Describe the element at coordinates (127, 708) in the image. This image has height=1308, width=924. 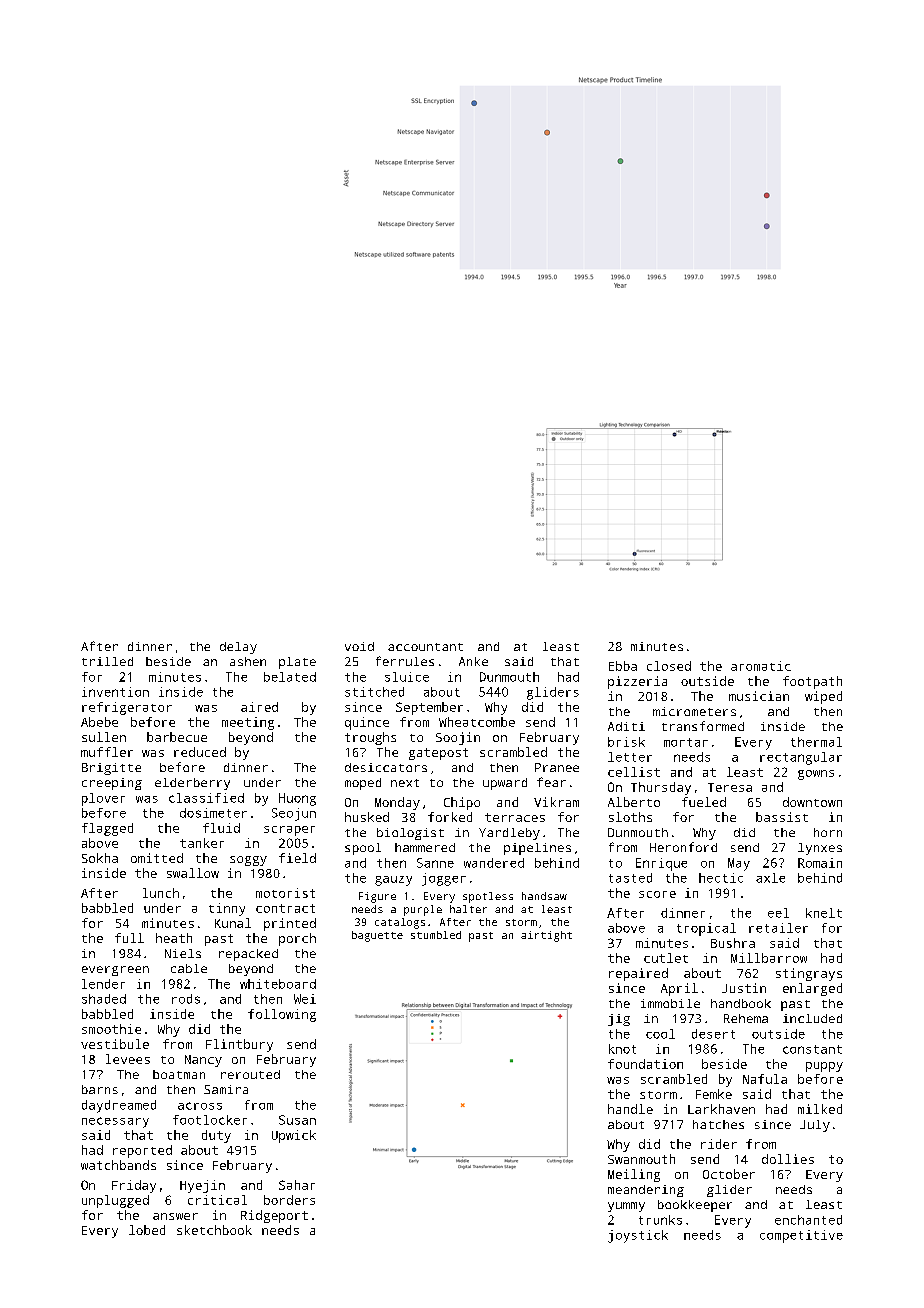
I see `refrigerator` at that location.
